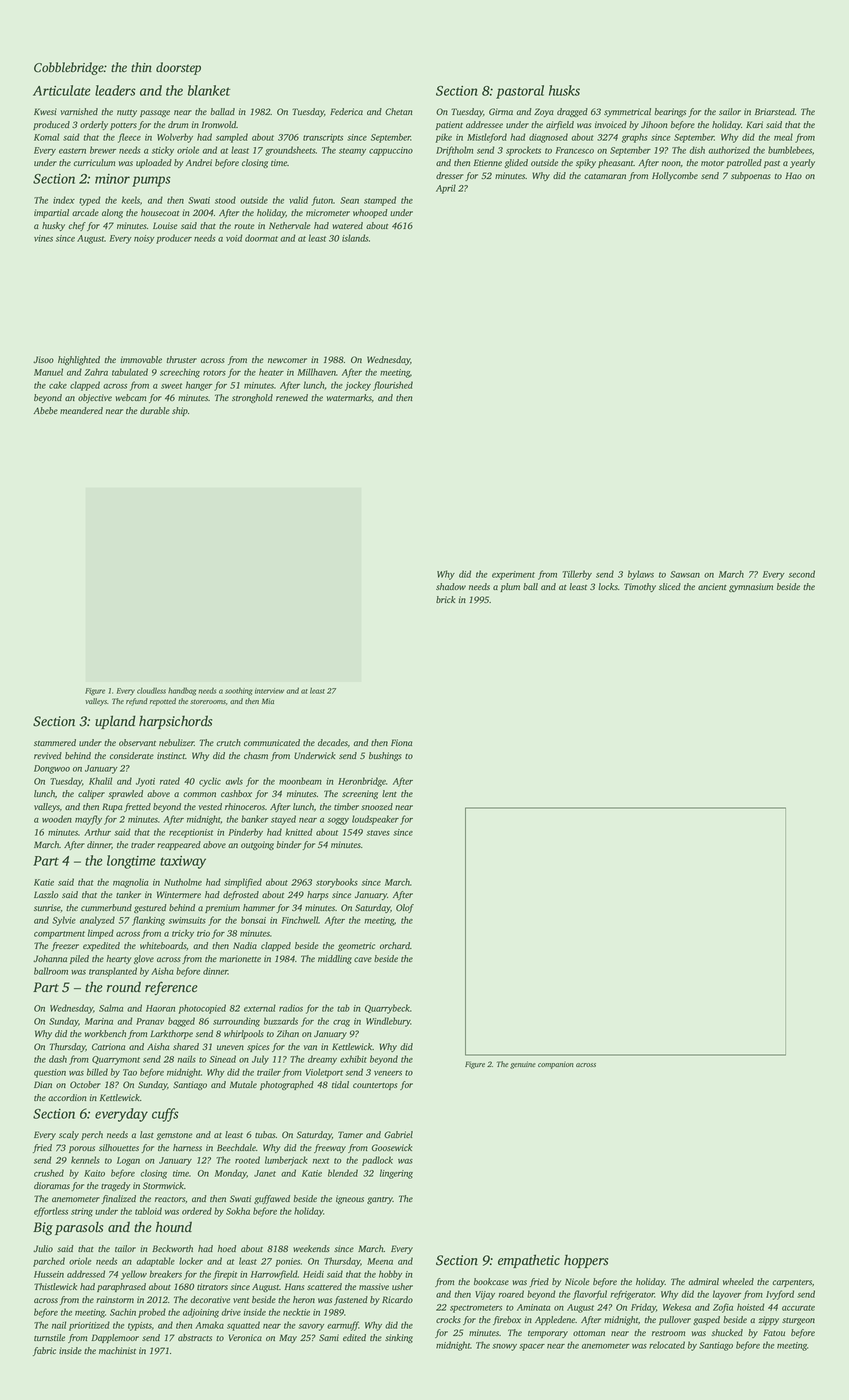 The image size is (849, 1400). What do you see at coordinates (389, 793) in the screenshot?
I see `lent` at bounding box center [389, 793].
